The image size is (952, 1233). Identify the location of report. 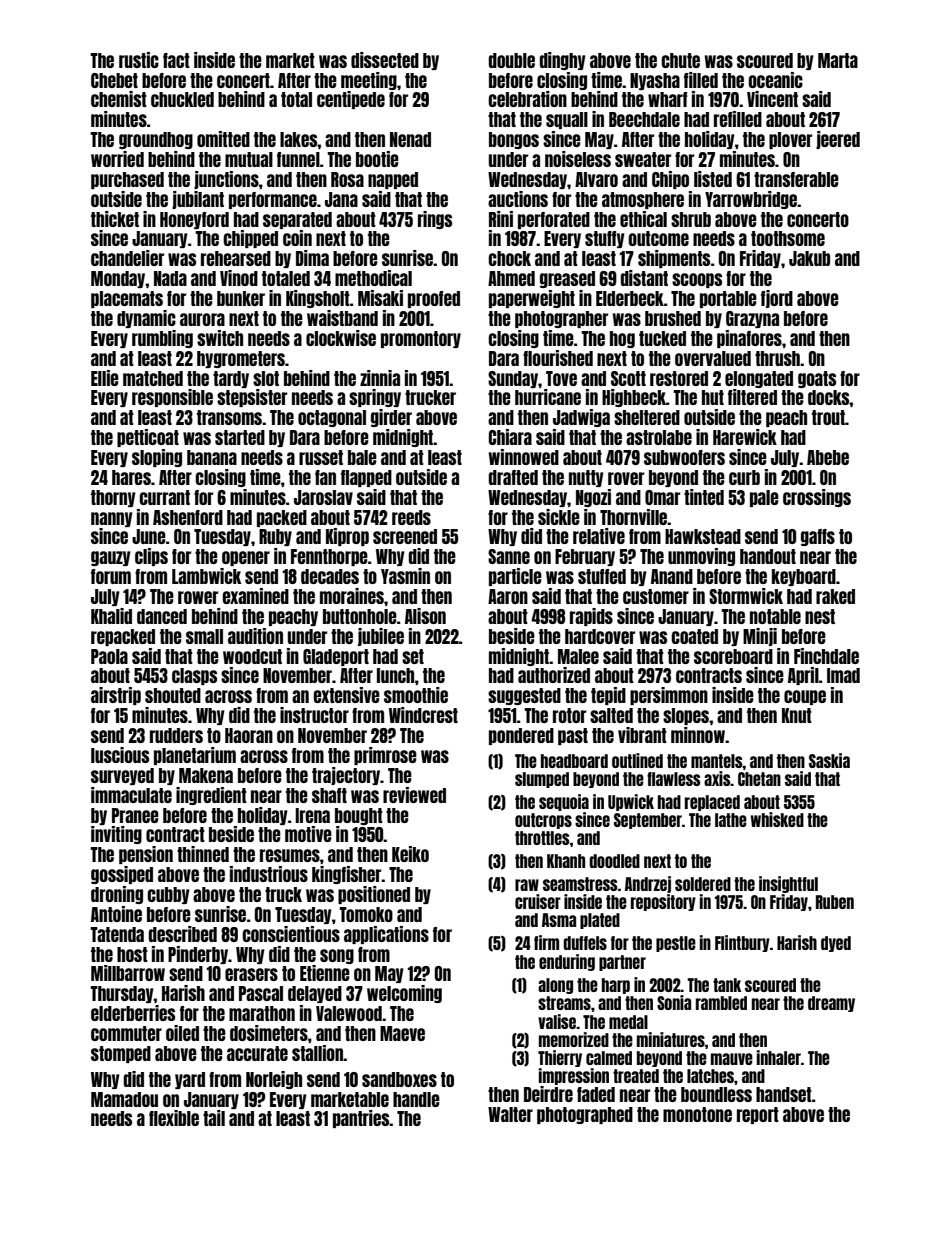
(758, 1115).
